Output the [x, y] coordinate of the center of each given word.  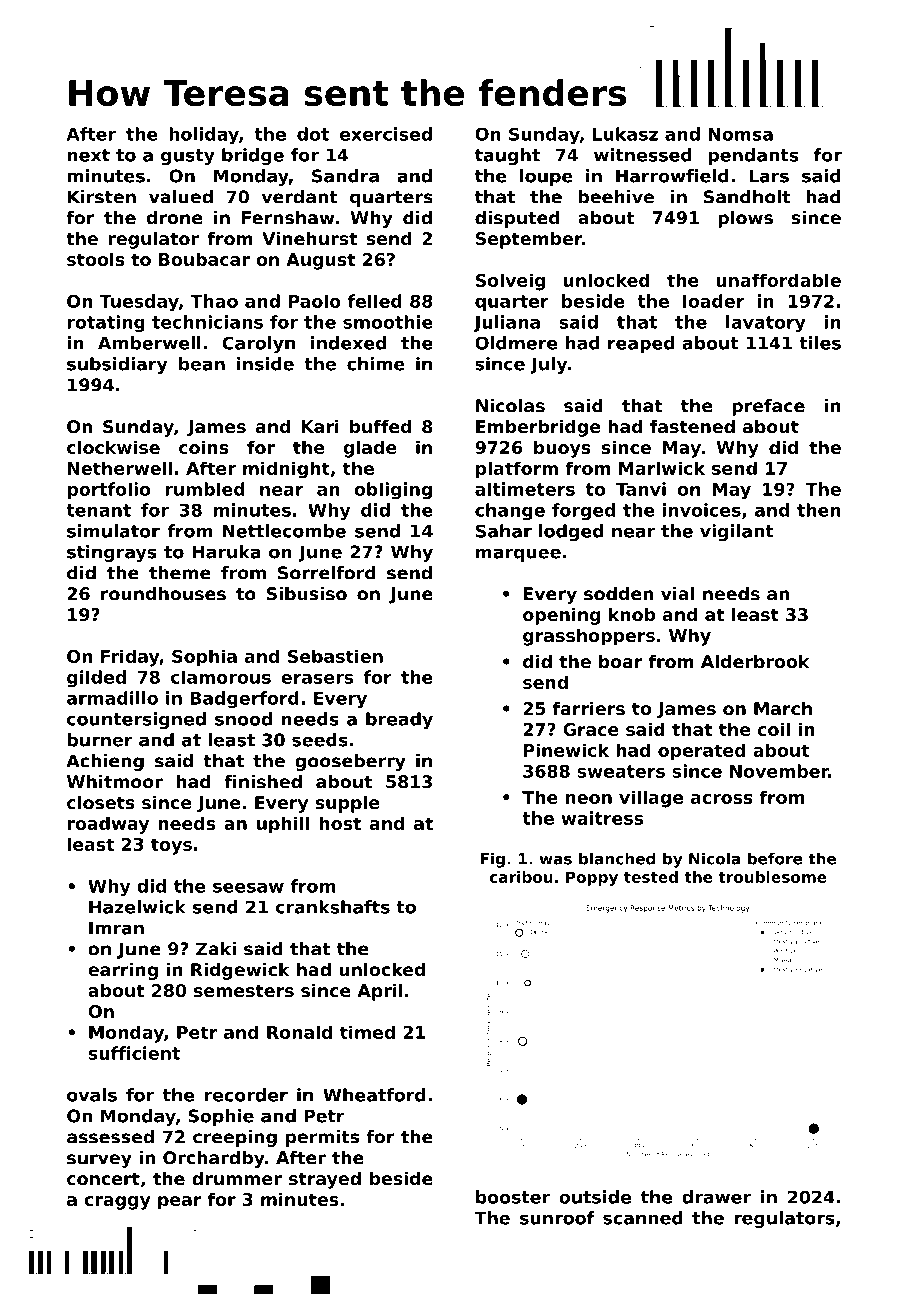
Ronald [299, 1032]
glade [370, 449]
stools [96, 259]
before [775, 858]
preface [768, 407]
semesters [244, 991]
